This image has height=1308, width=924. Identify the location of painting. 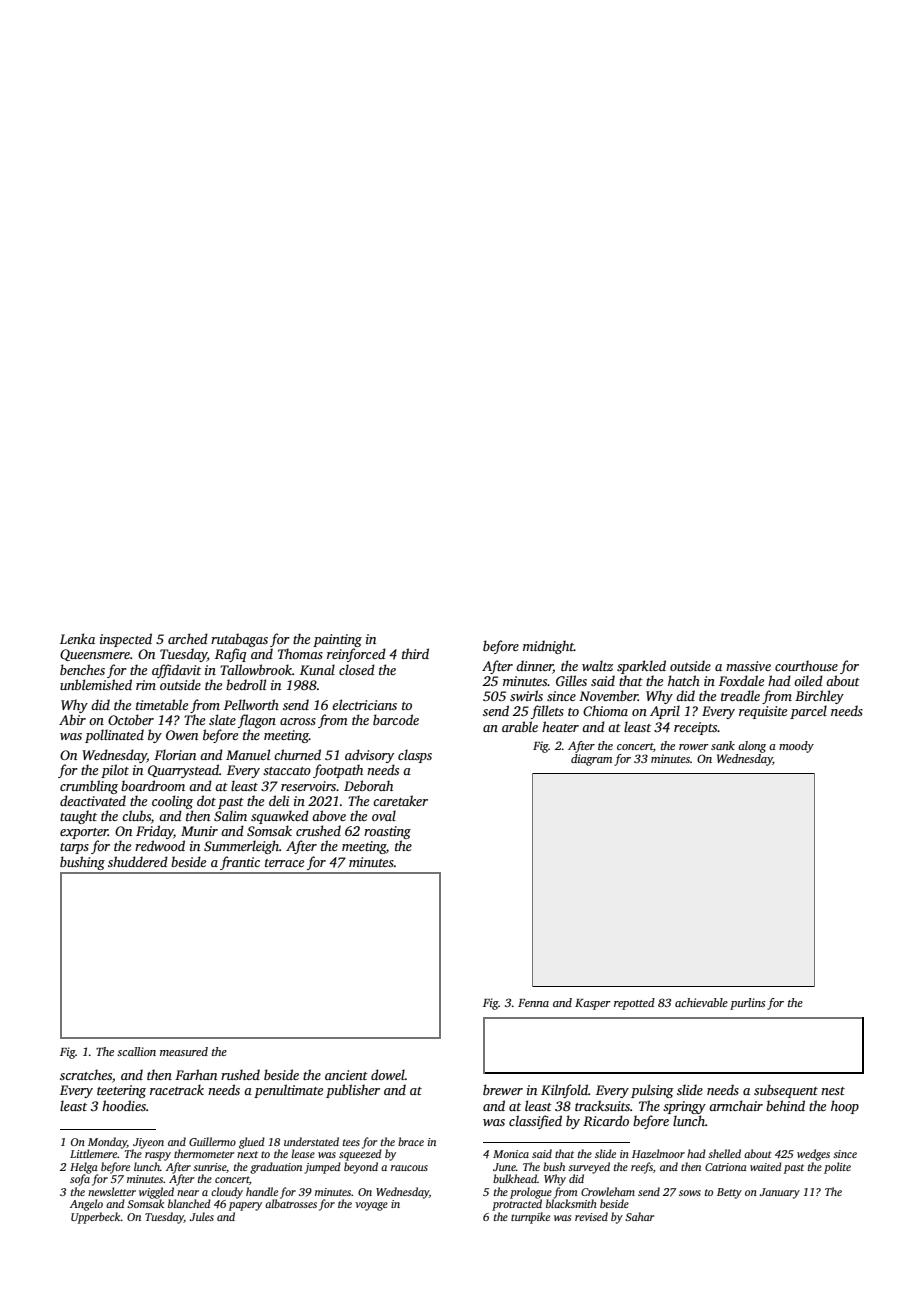
(337, 640).
